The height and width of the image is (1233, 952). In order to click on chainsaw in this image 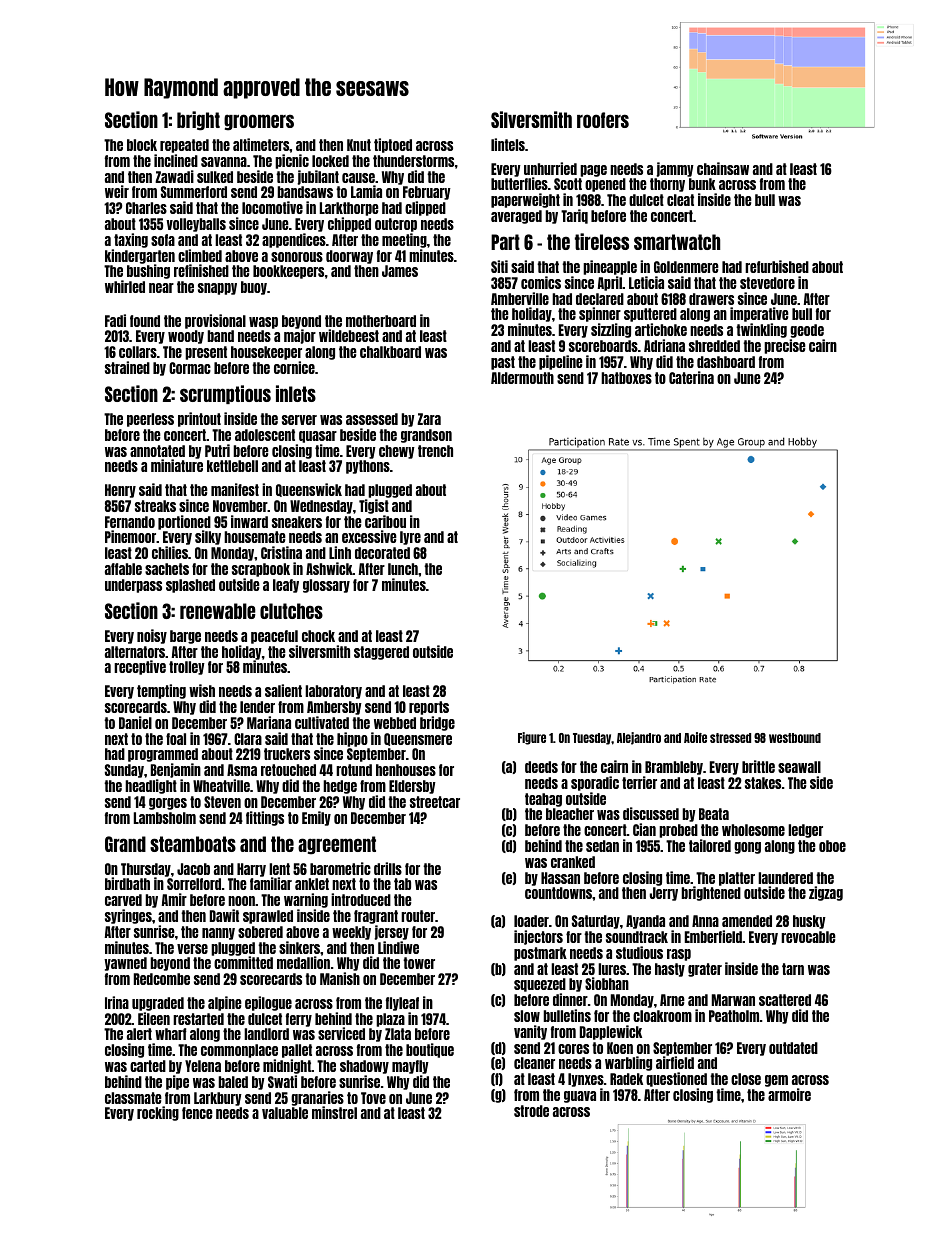, I will do `click(723, 168)`.
